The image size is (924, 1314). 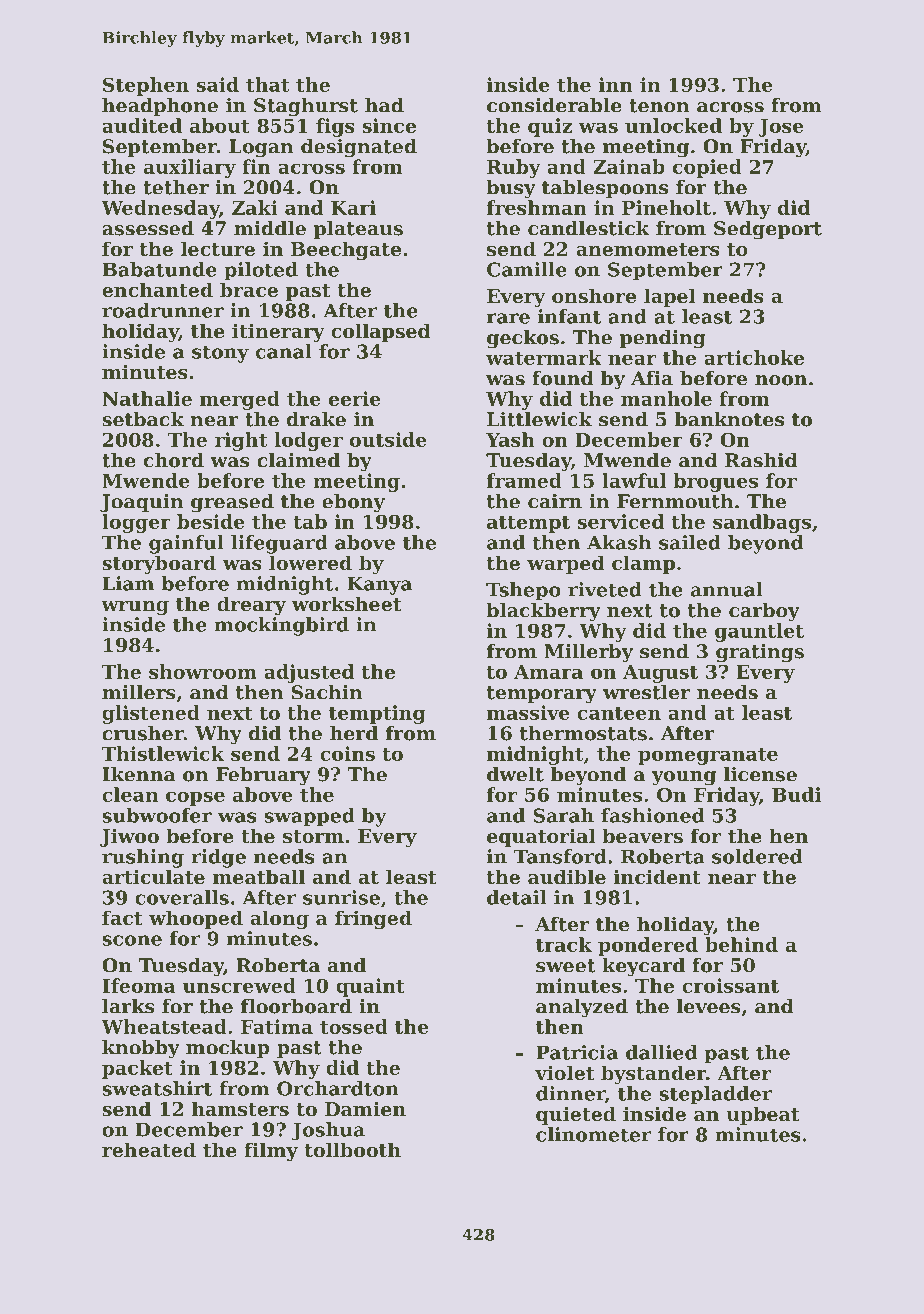 What do you see at coordinates (281, 626) in the document?
I see `mockingbird` at bounding box center [281, 626].
